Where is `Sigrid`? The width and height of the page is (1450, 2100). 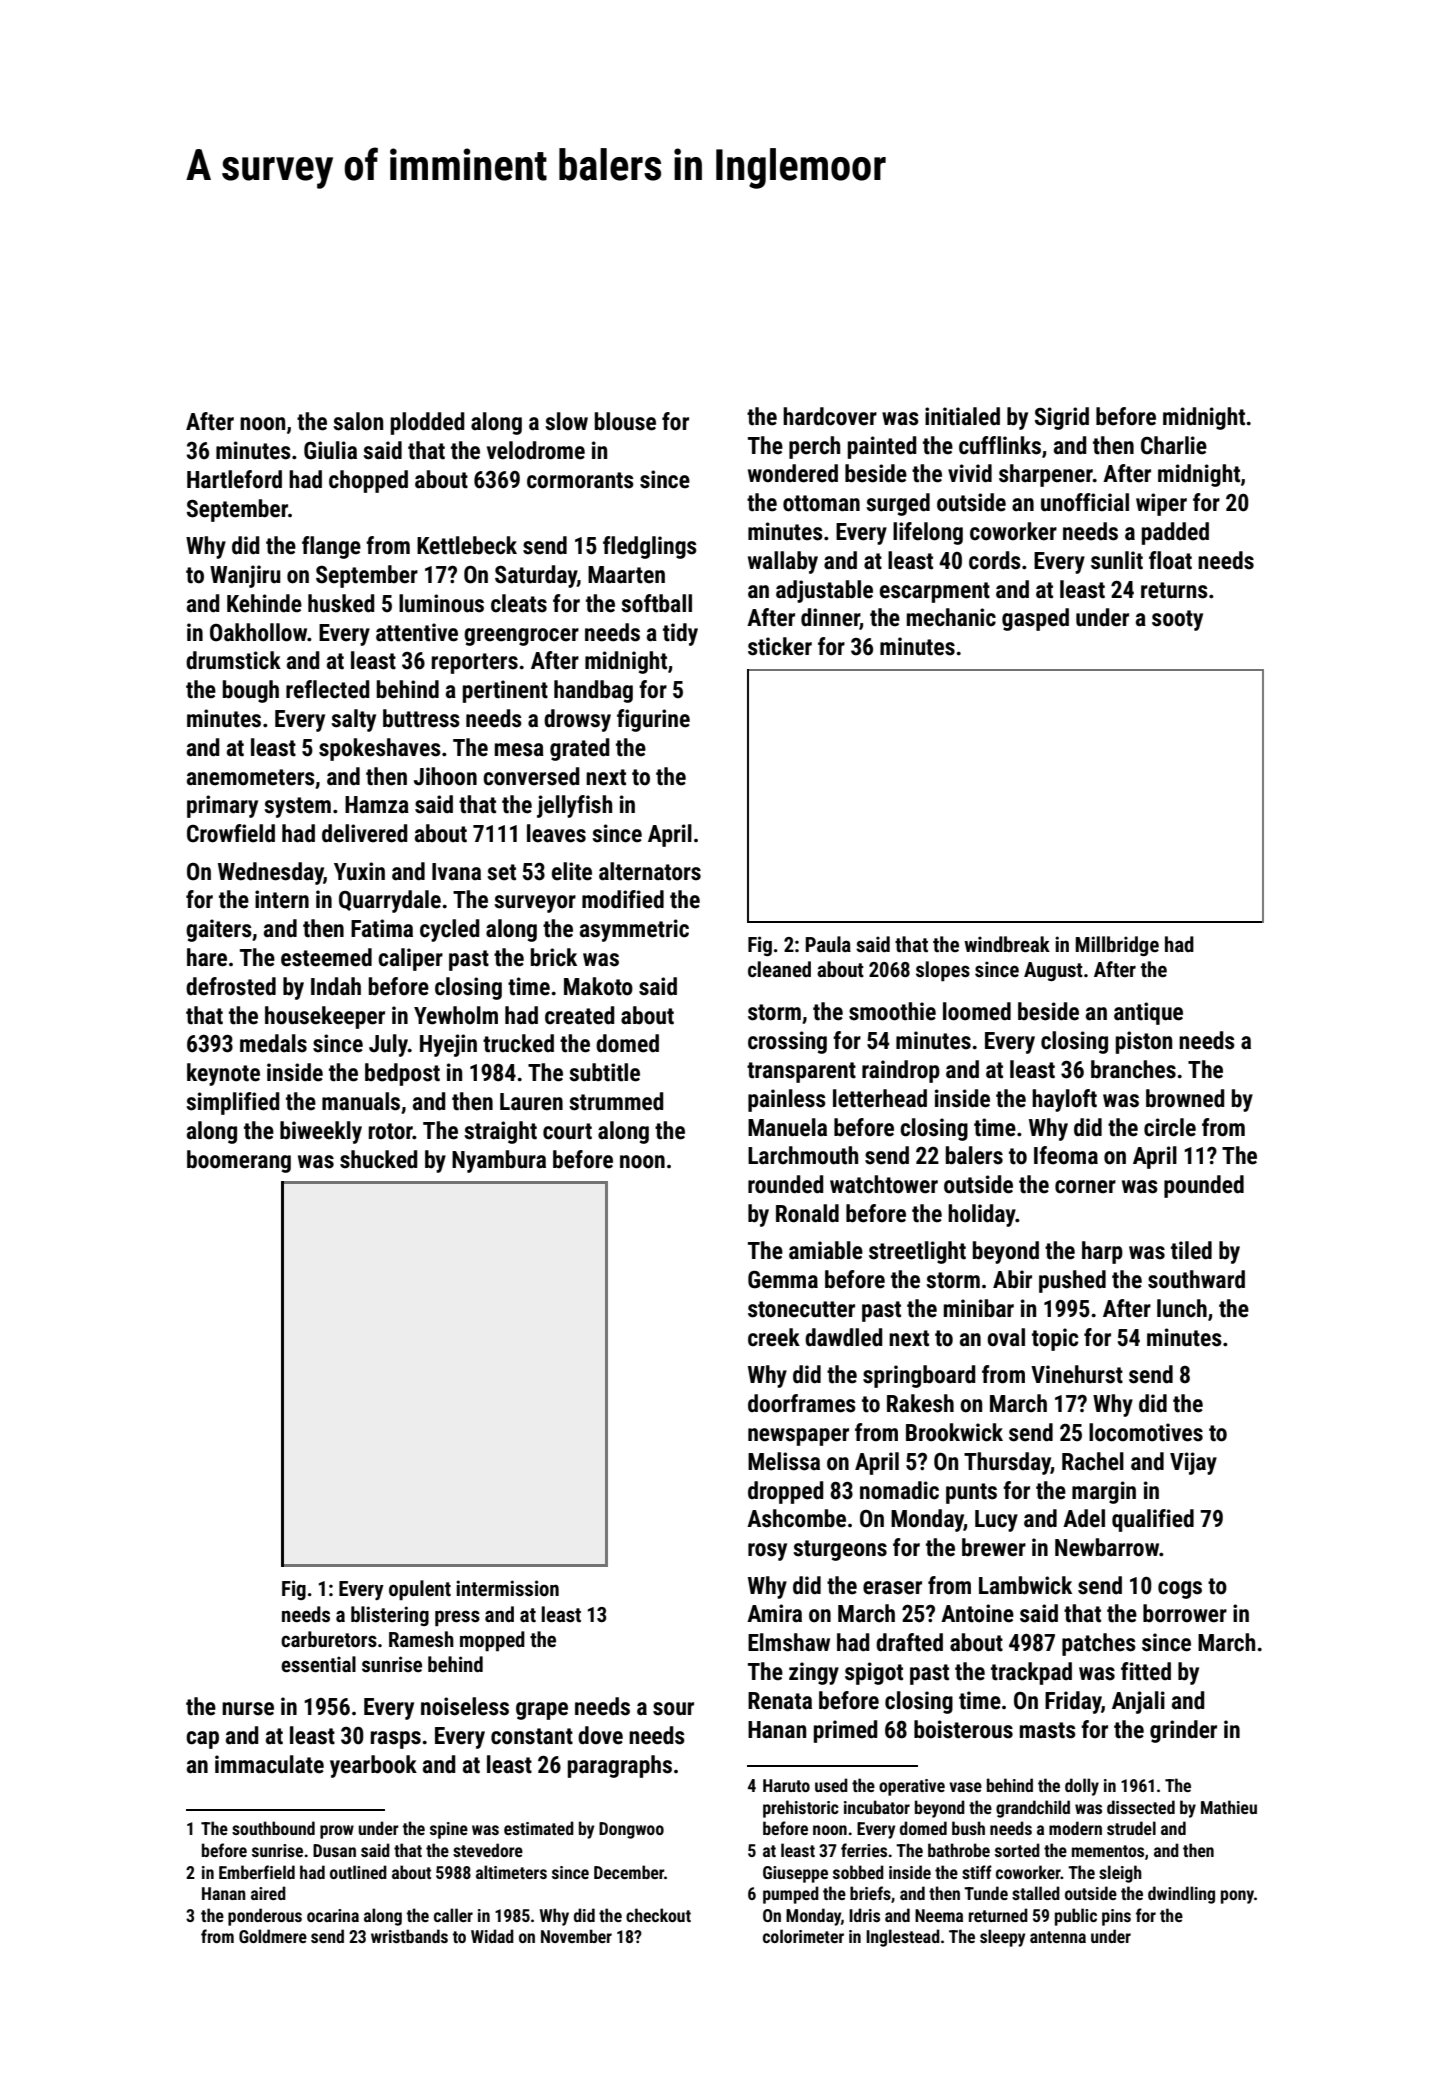
Sigrid is located at coordinates (1062, 418).
